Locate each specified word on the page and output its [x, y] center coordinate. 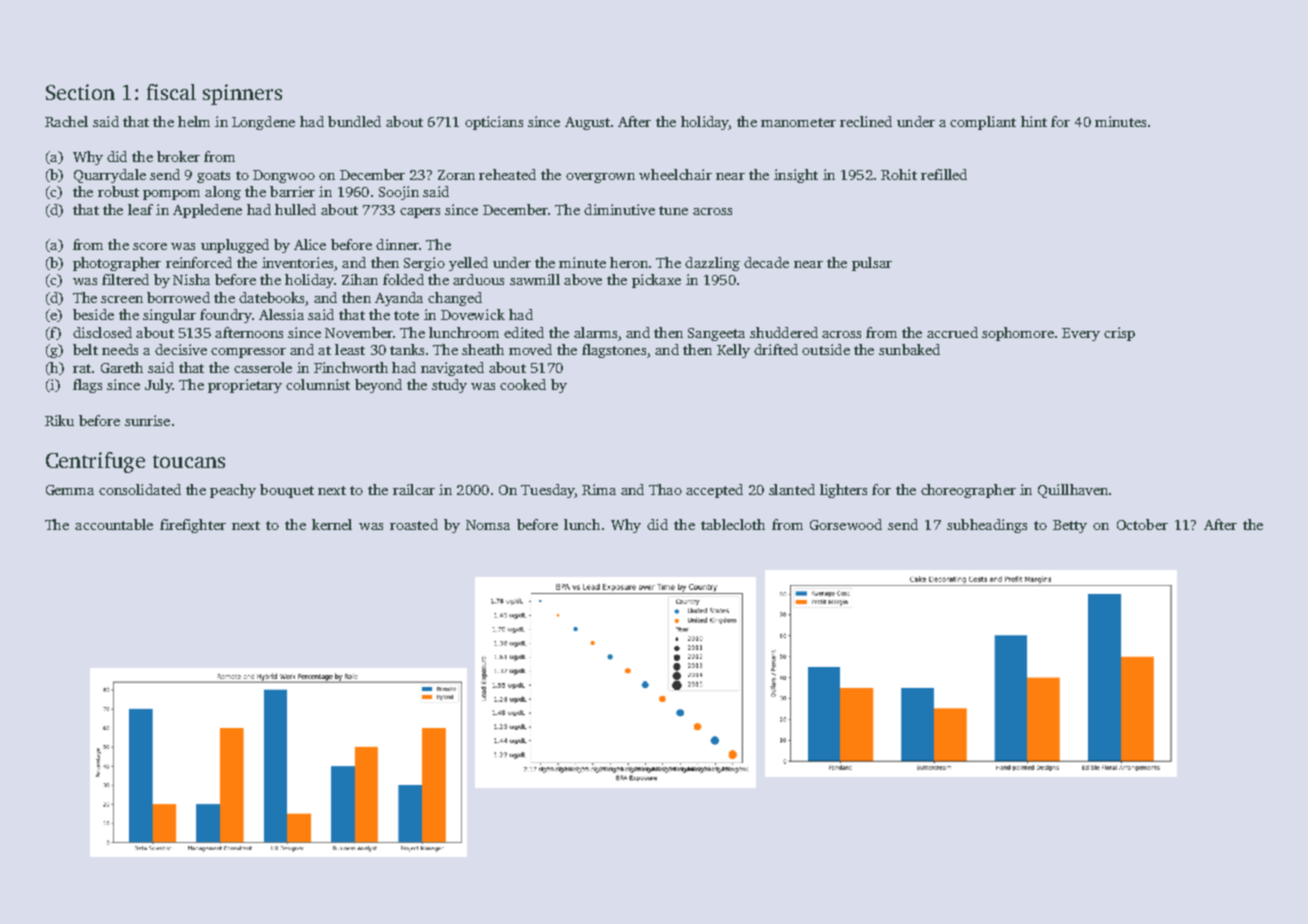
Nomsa [488, 525]
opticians [494, 123]
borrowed [178, 297]
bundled [354, 121]
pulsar [872, 264]
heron [629, 262]
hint [1034, 121]
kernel [332, 524]
